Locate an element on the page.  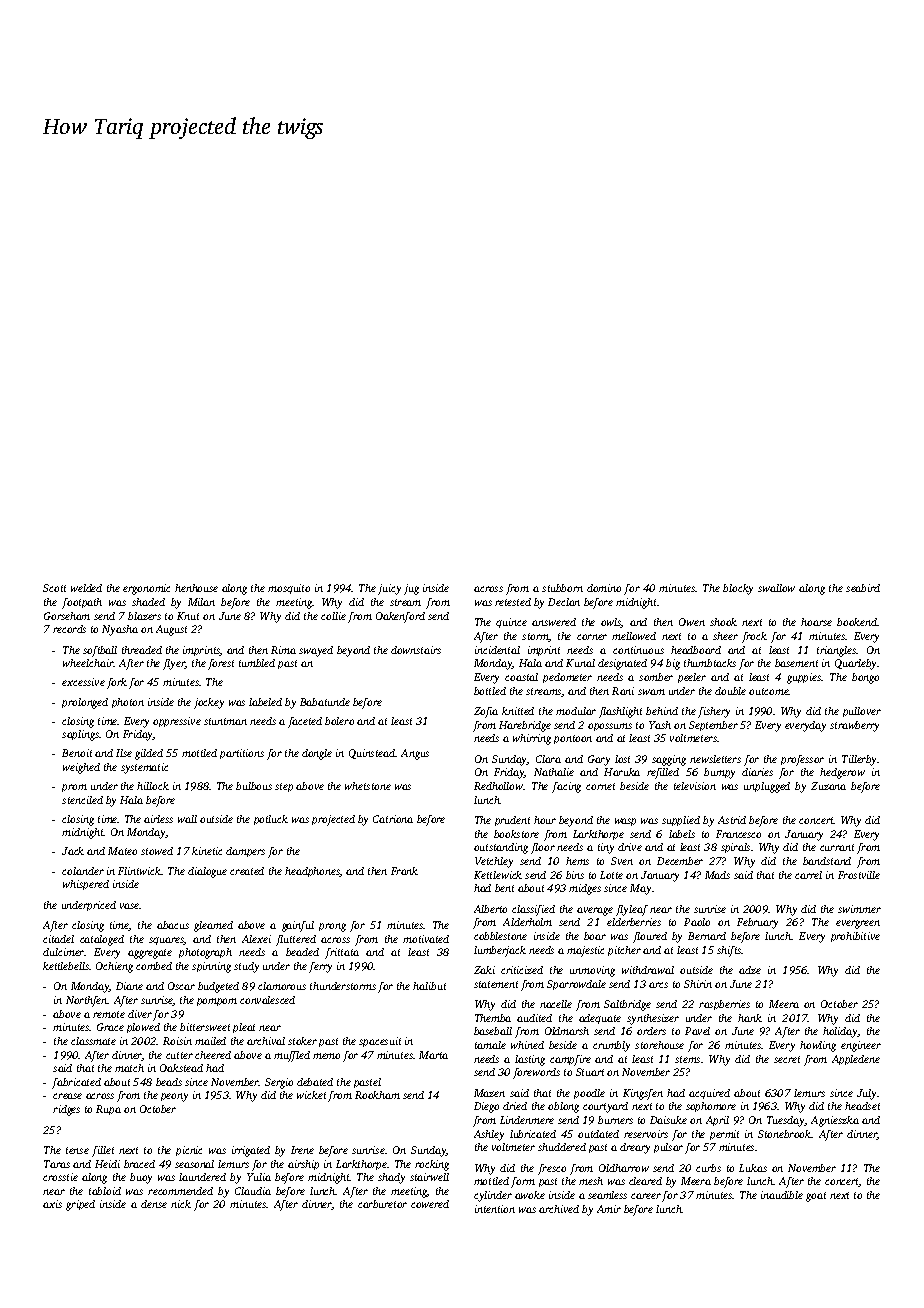
axis is located at coordinates (52, 1204).
